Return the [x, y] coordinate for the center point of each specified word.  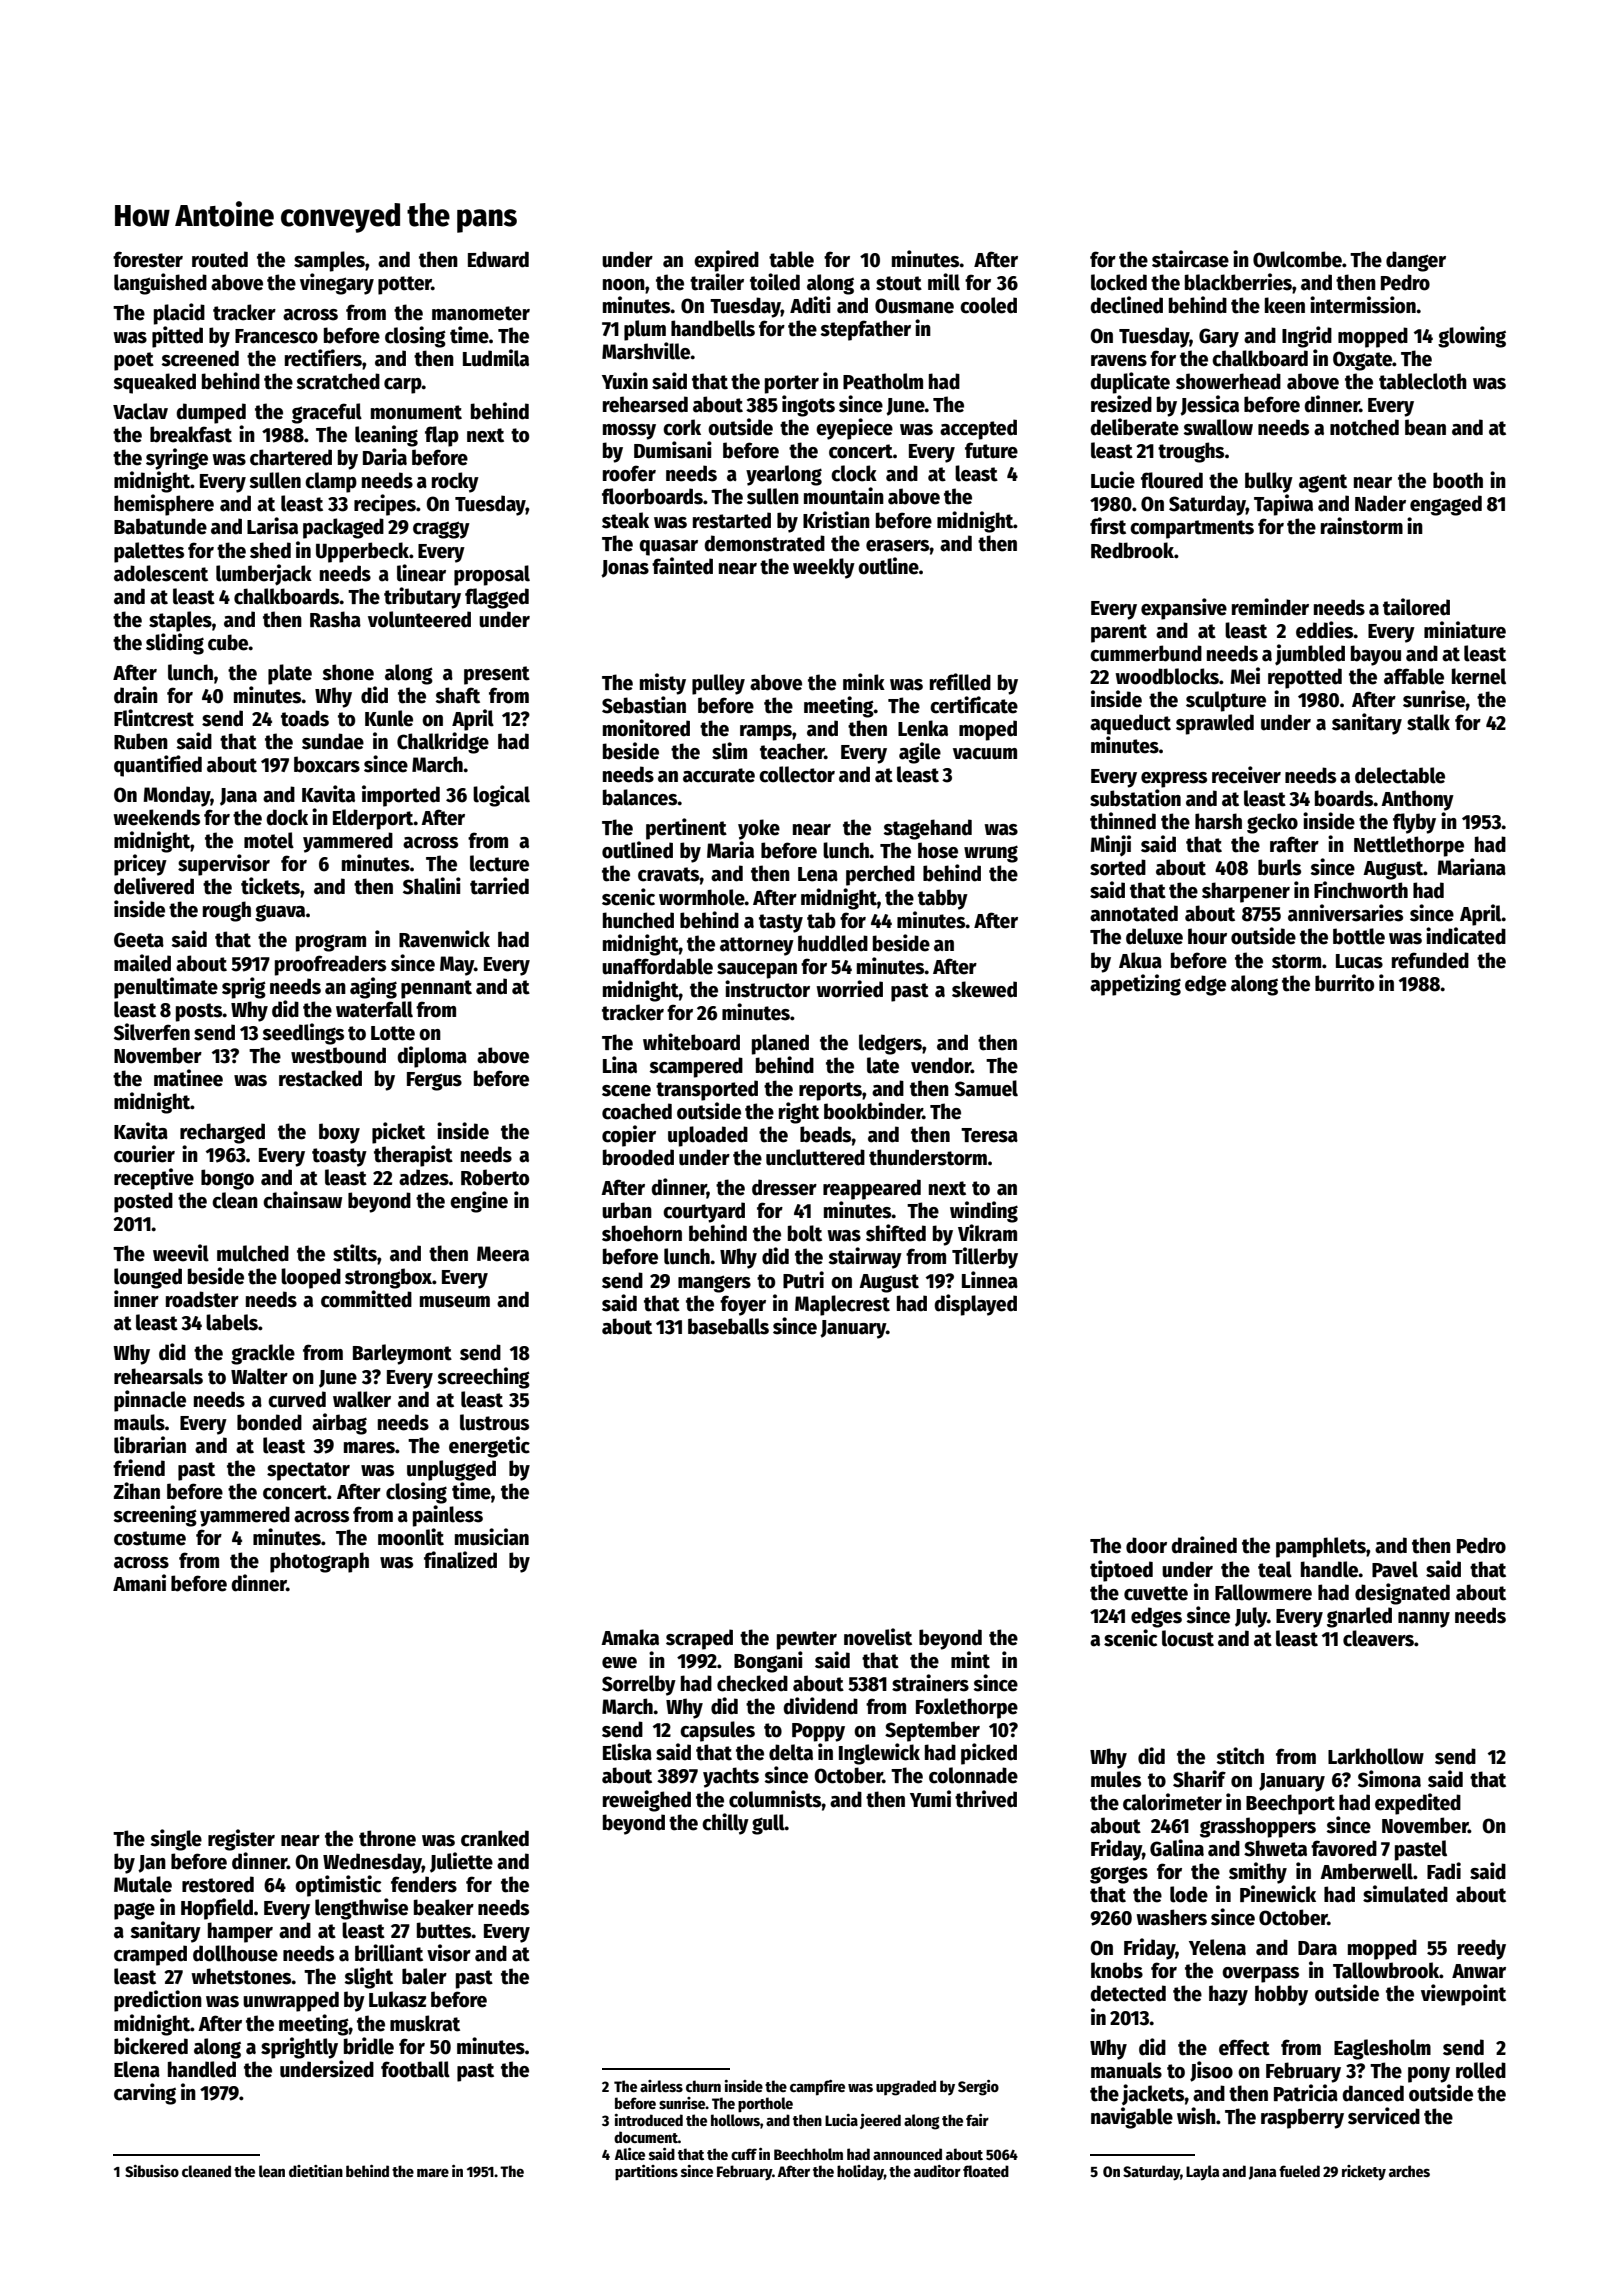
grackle [263, 1354]
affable [1414, 676]
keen [1285, 305]
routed [220, 259]
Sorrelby [639, 1685]
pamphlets [1321, 1547]
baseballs [728, 1326]
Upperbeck [362, 552]
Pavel [1395, 1569]
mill [944, 282]
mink [864, 681]
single [176, 1840]
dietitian [316, 2171]
